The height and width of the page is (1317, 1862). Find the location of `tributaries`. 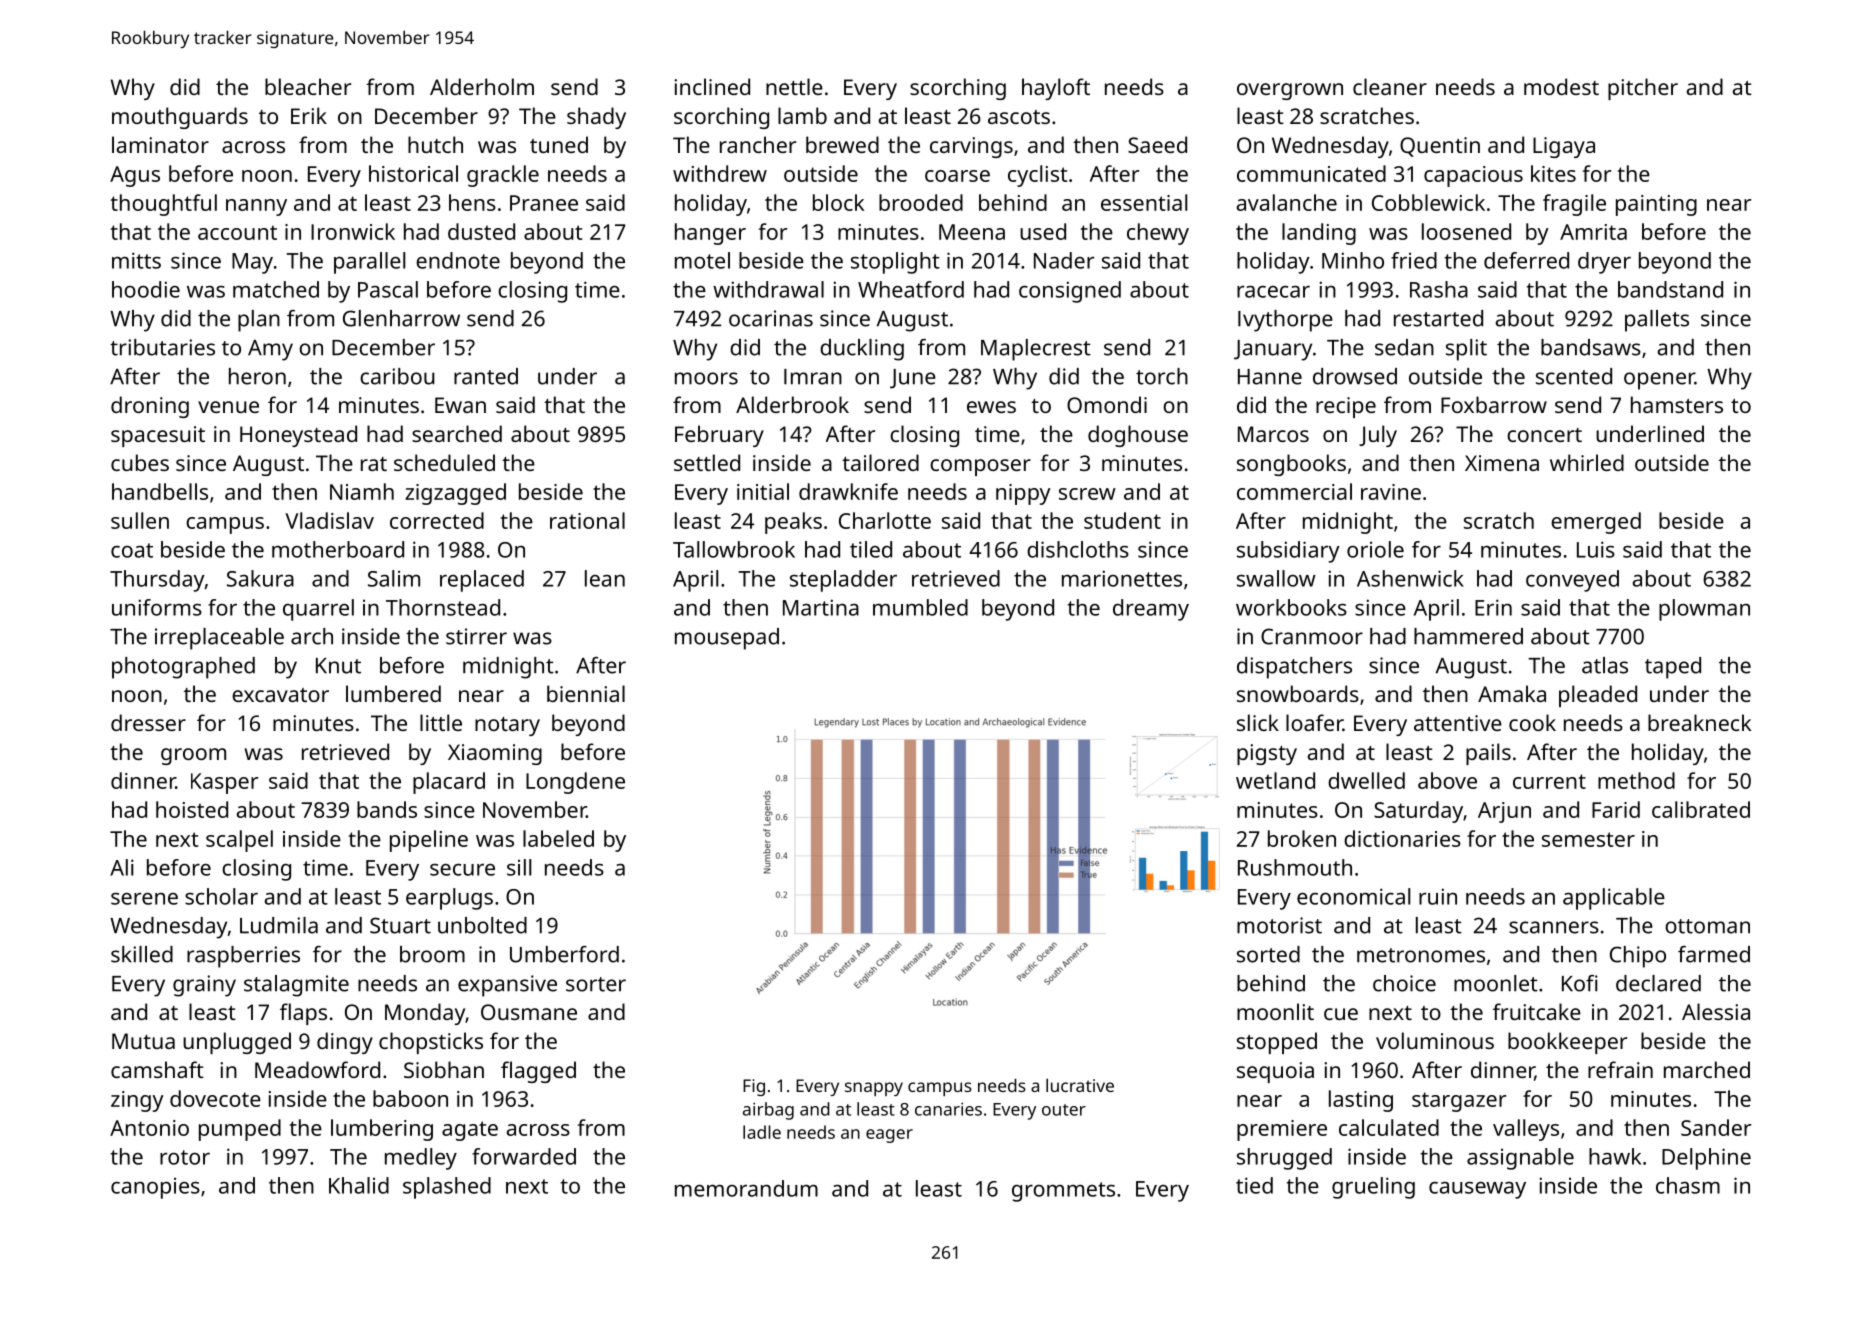

tributaries is located at coordinates (162, 347).
